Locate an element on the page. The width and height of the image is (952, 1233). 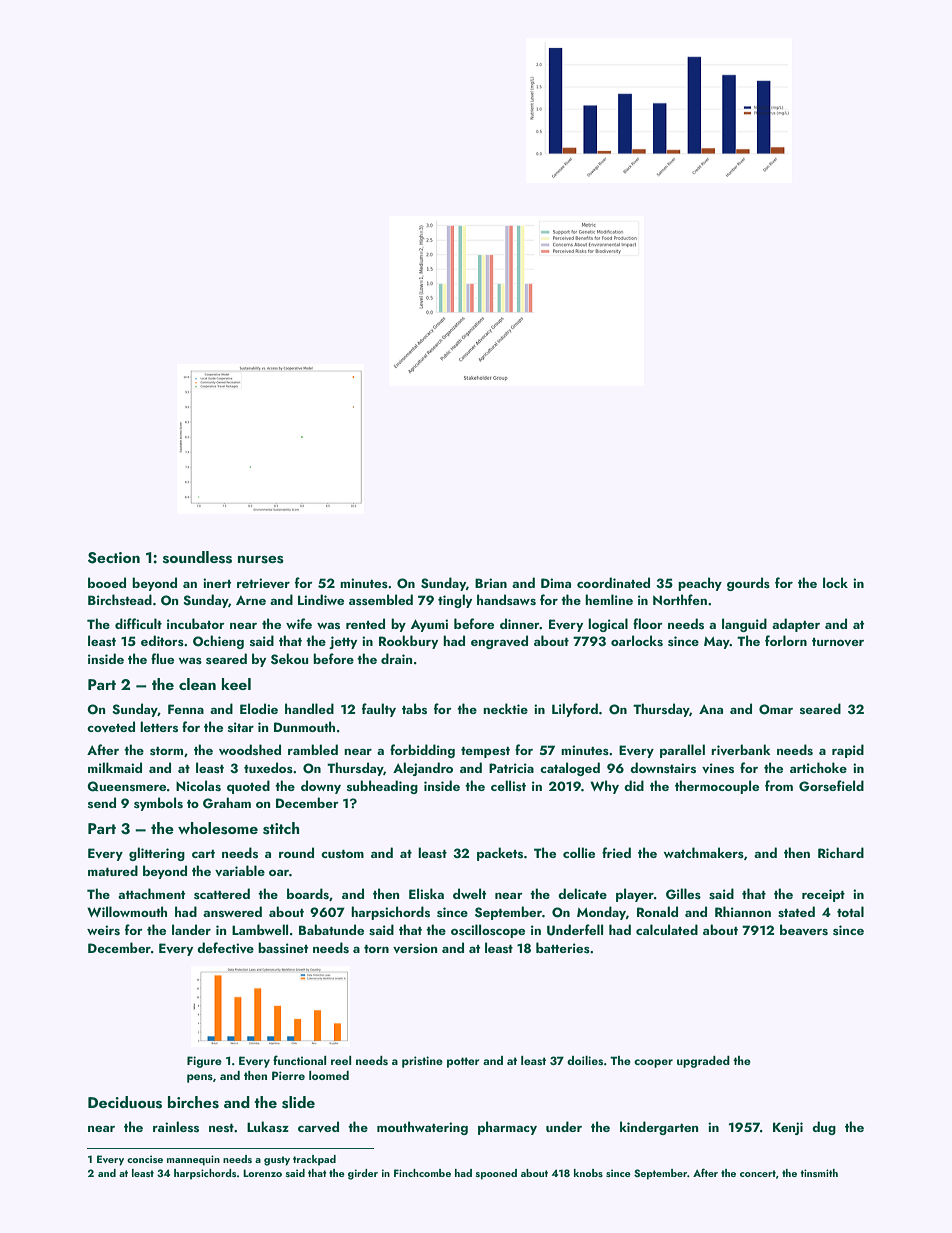
doilies is located at coordinates (585, 1060).
